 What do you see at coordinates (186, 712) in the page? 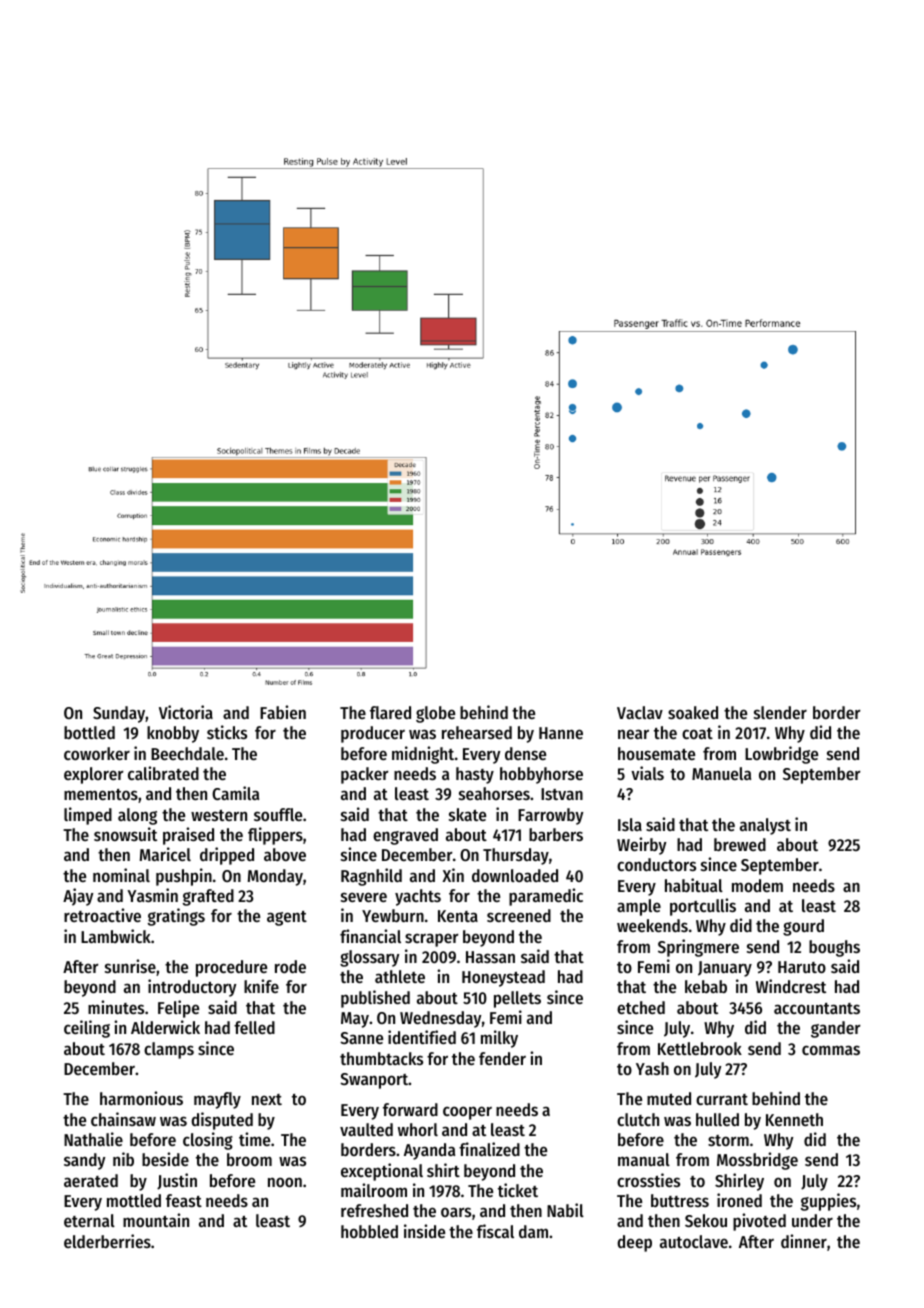
I see `Victoria` at bounding box center [186, 712].
